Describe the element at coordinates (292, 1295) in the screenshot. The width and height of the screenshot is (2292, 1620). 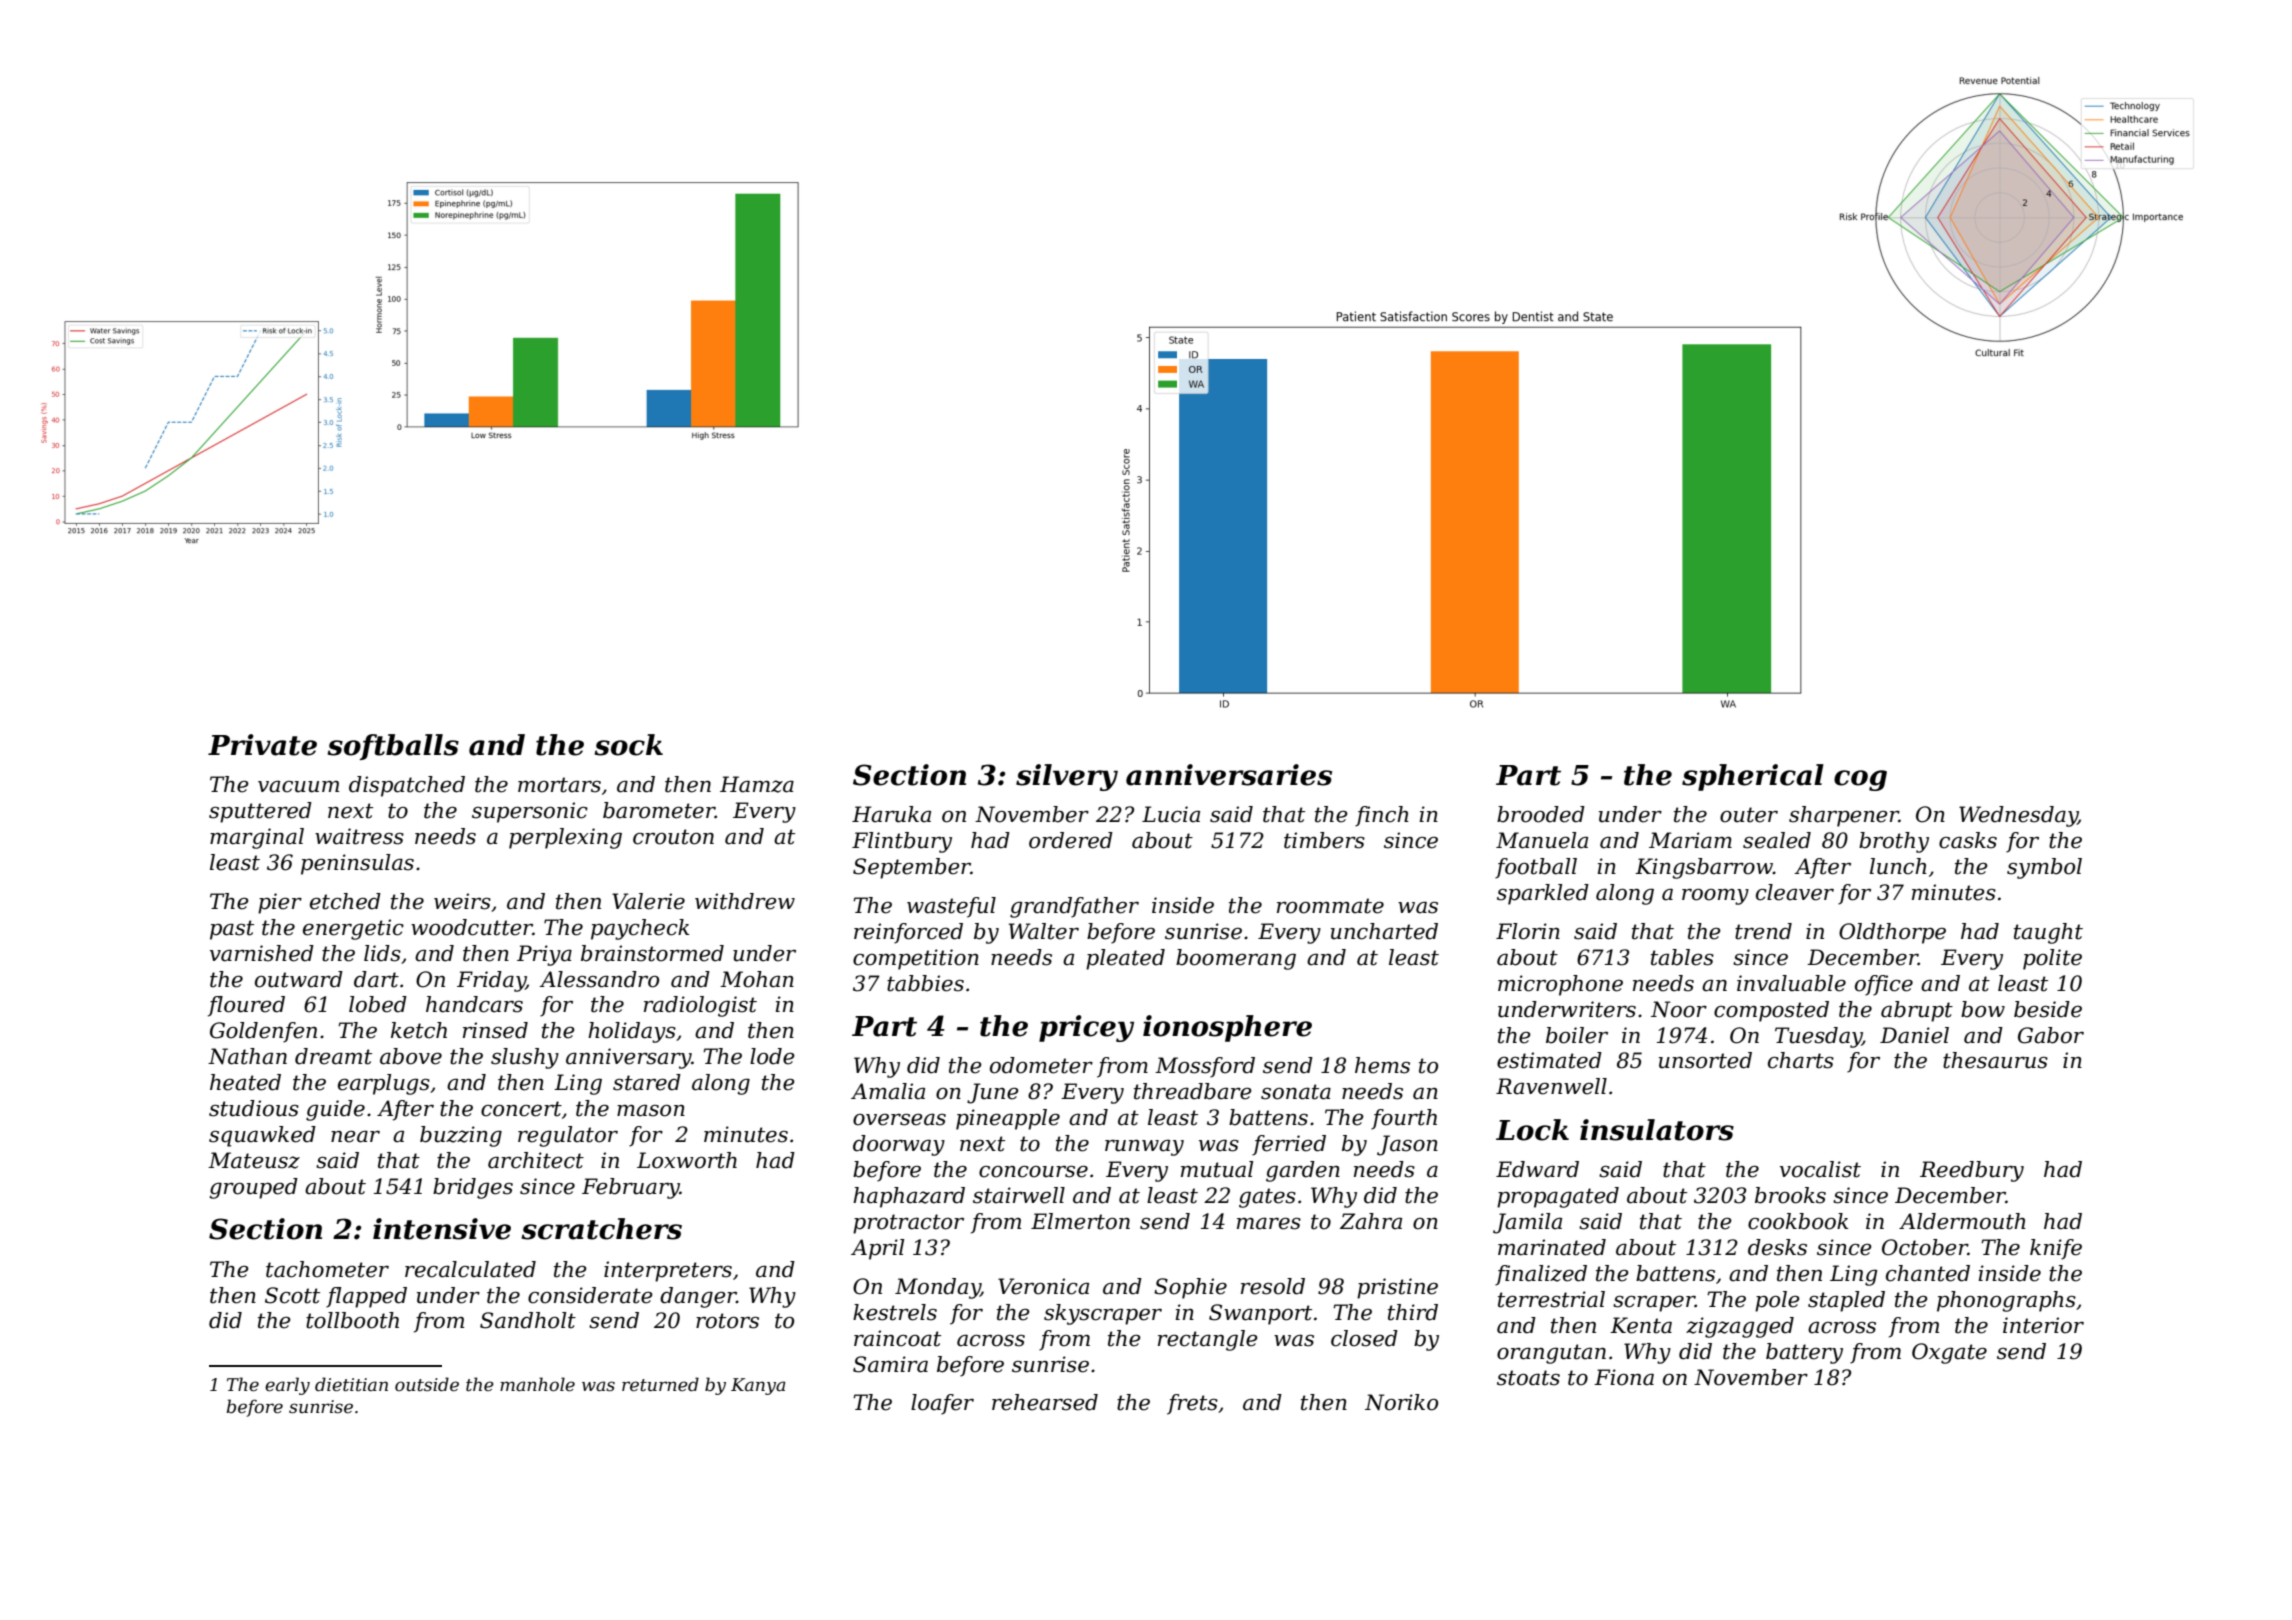
I see `Scott` at that location.
